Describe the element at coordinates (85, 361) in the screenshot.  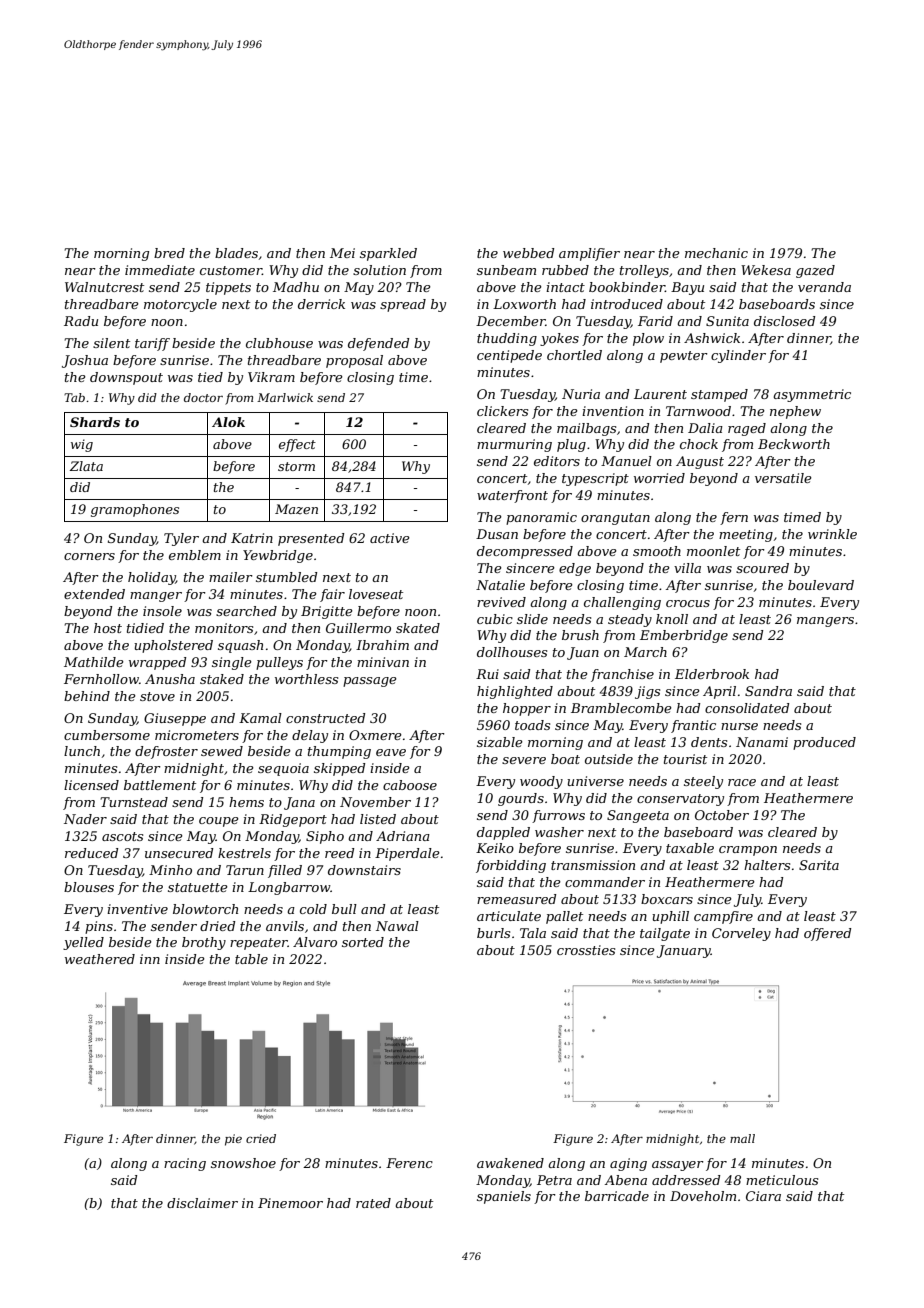
I see `Joshua` at that location.
